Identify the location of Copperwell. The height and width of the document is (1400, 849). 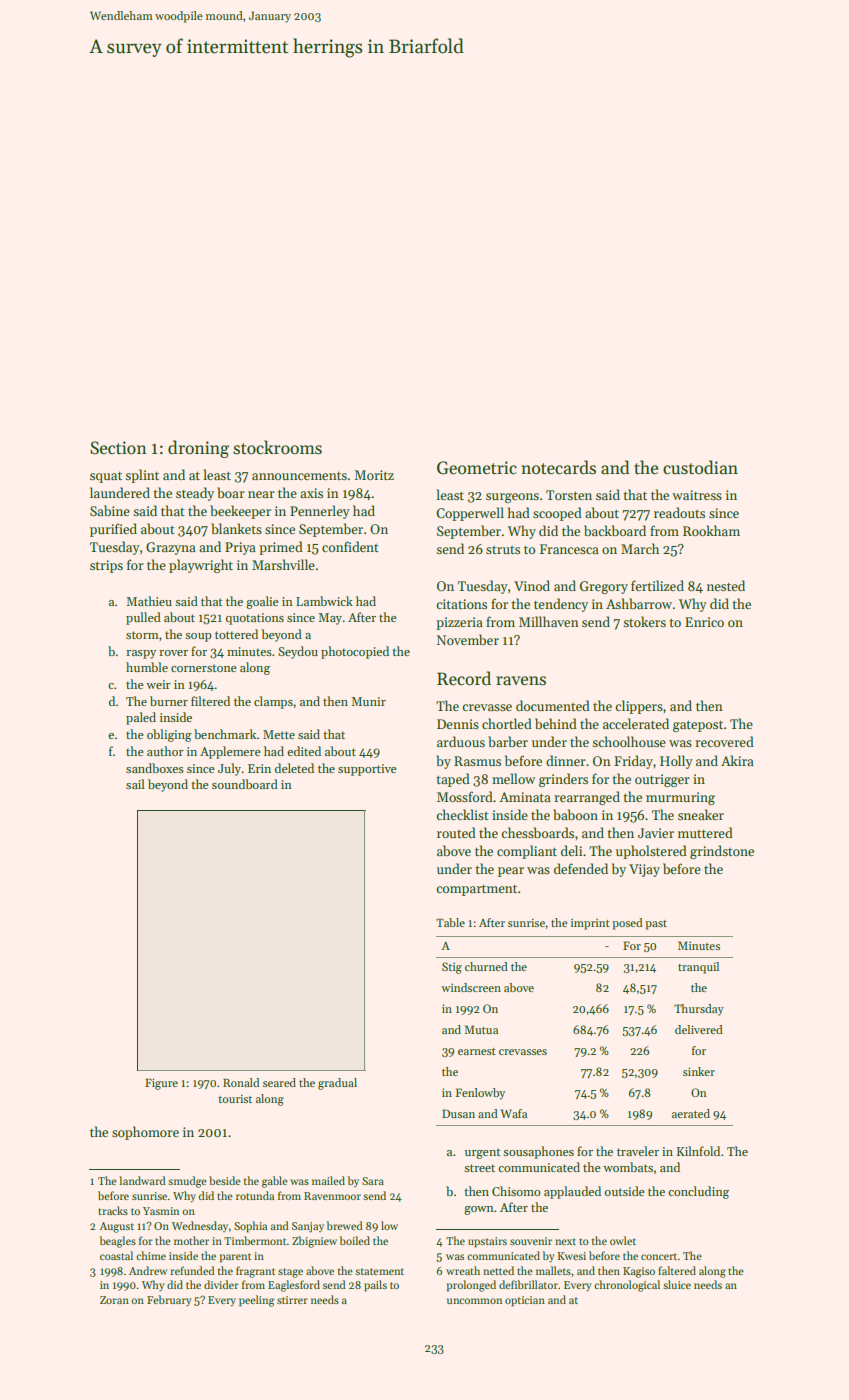
(470, 514).
